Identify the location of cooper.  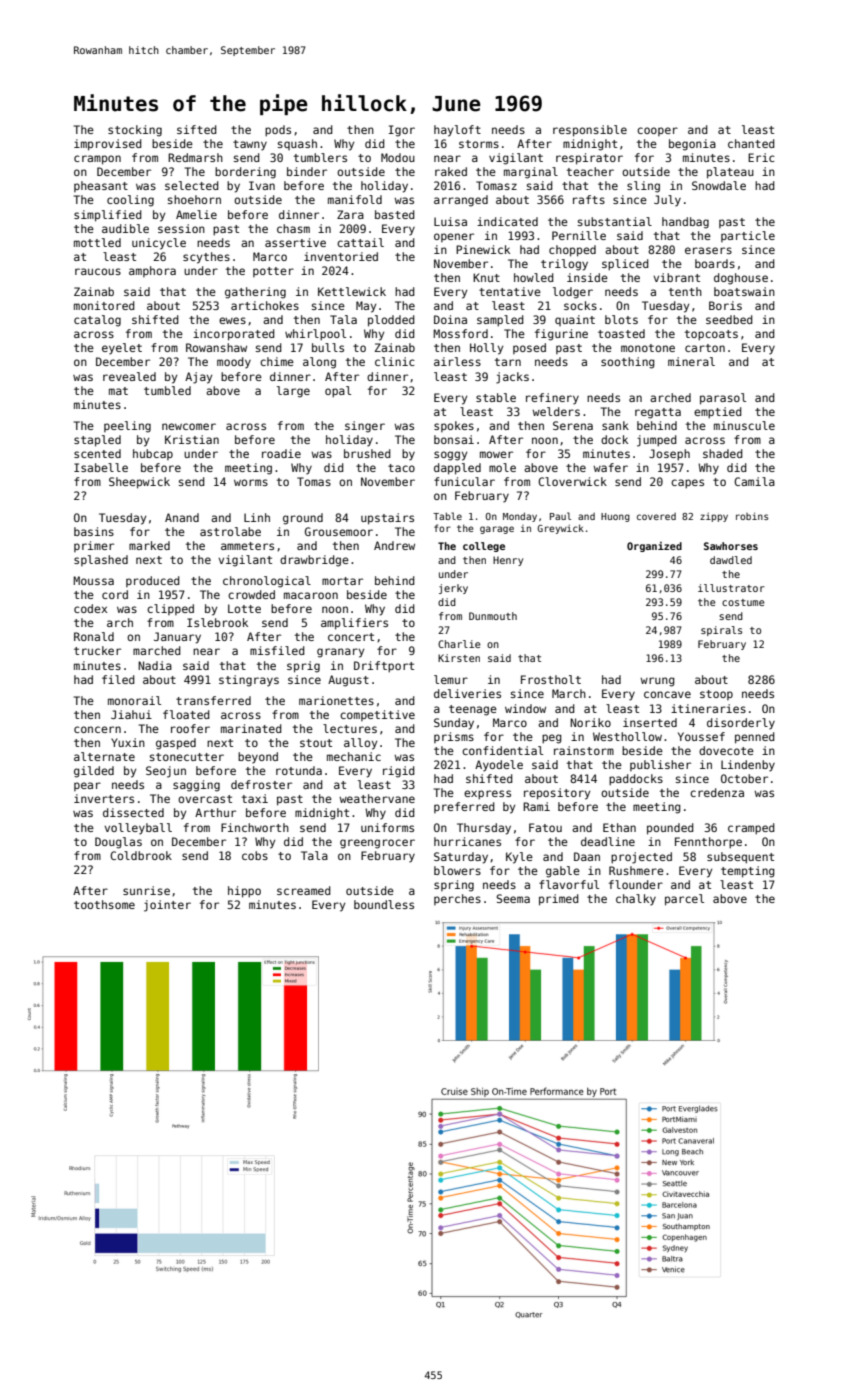
(657, 131).
